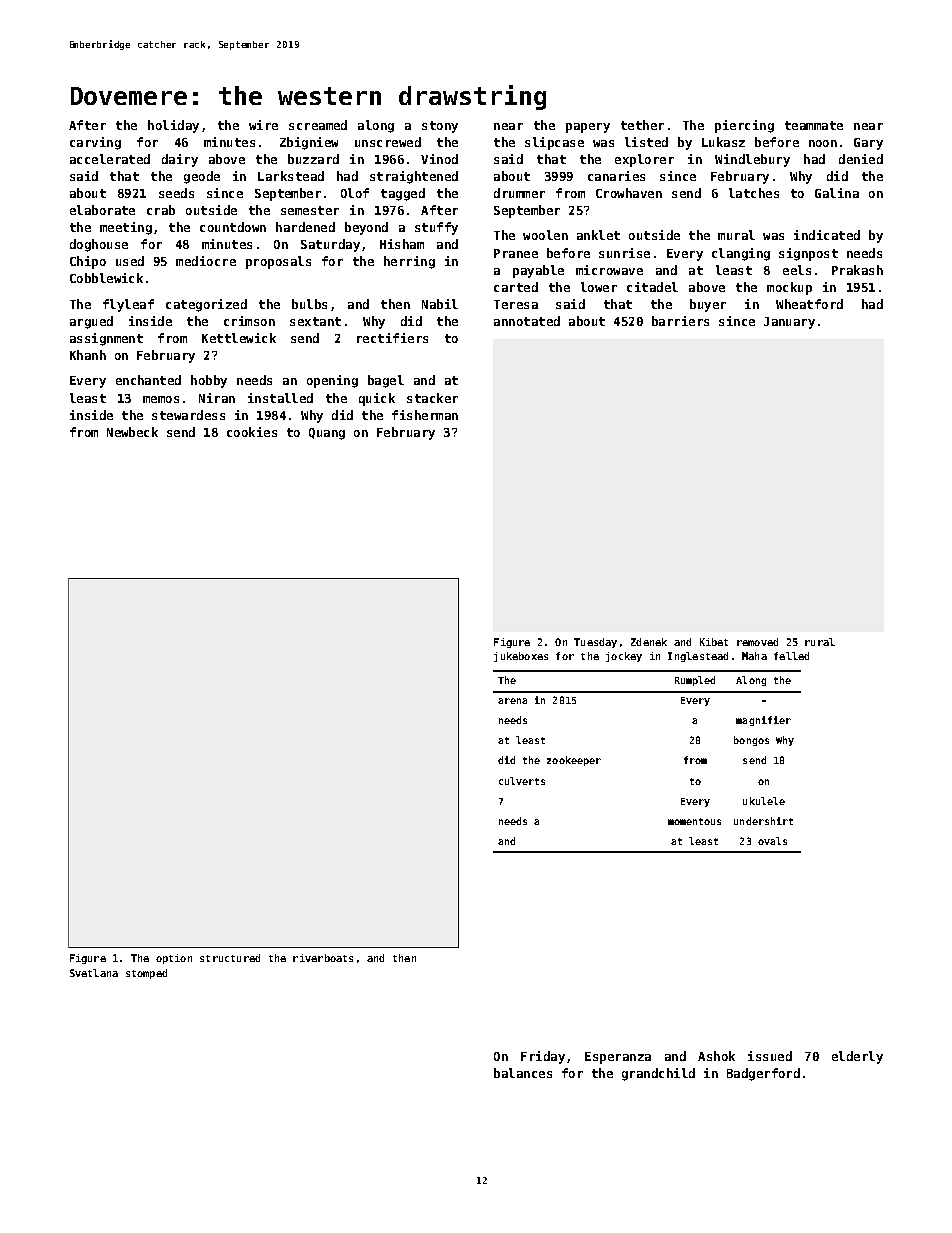  I want to click on balances, so click(523, 1073).
